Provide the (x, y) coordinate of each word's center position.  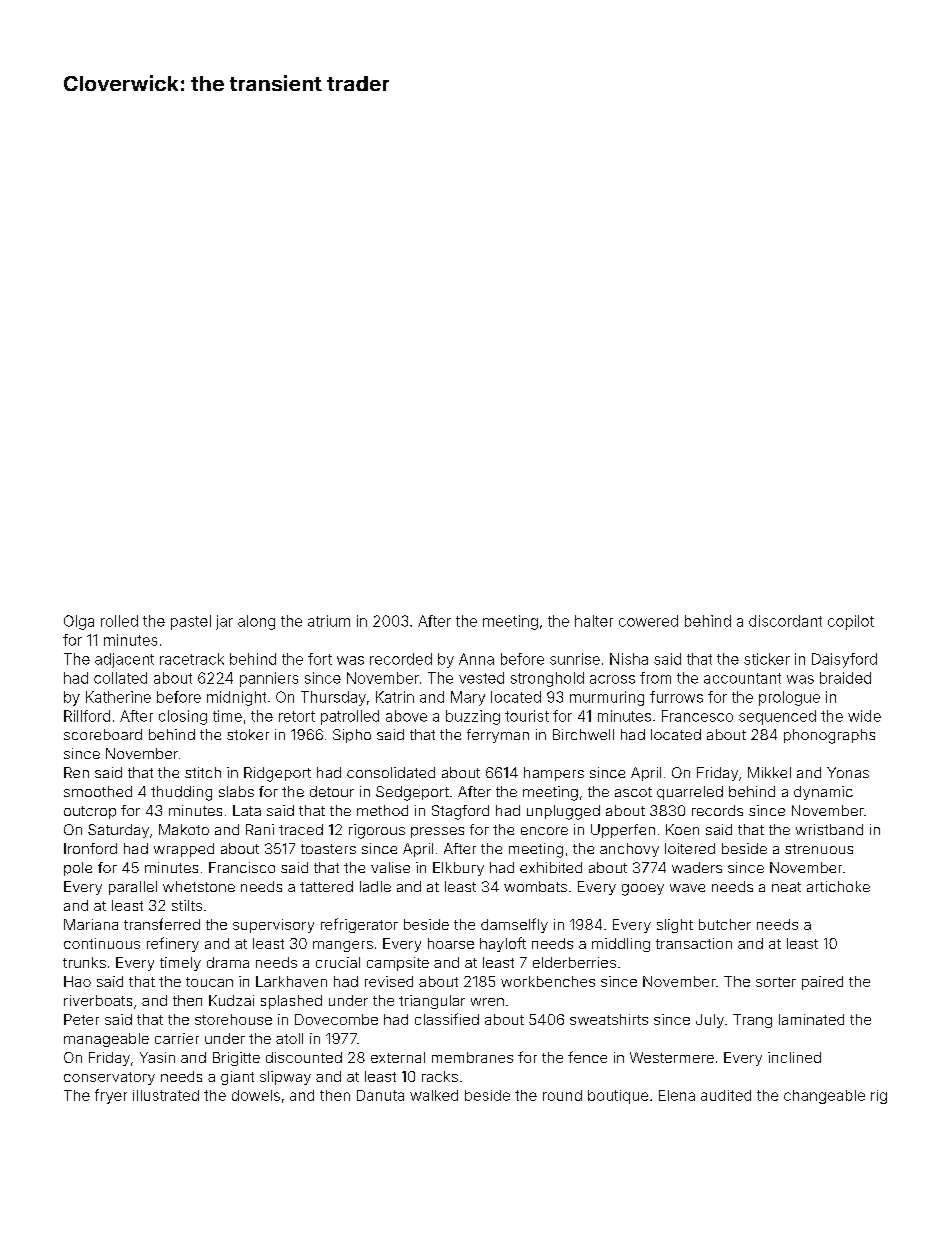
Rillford (87, 716)
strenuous (819, 849)
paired (822, 983)
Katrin (395, 697)
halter (594, 621)
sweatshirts (609, 1019)
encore (544, 831)
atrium (329, 621)
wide (864, 716)
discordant (785, 621)
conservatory (109, 1078)
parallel (133, 888)
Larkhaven (291, 981)
